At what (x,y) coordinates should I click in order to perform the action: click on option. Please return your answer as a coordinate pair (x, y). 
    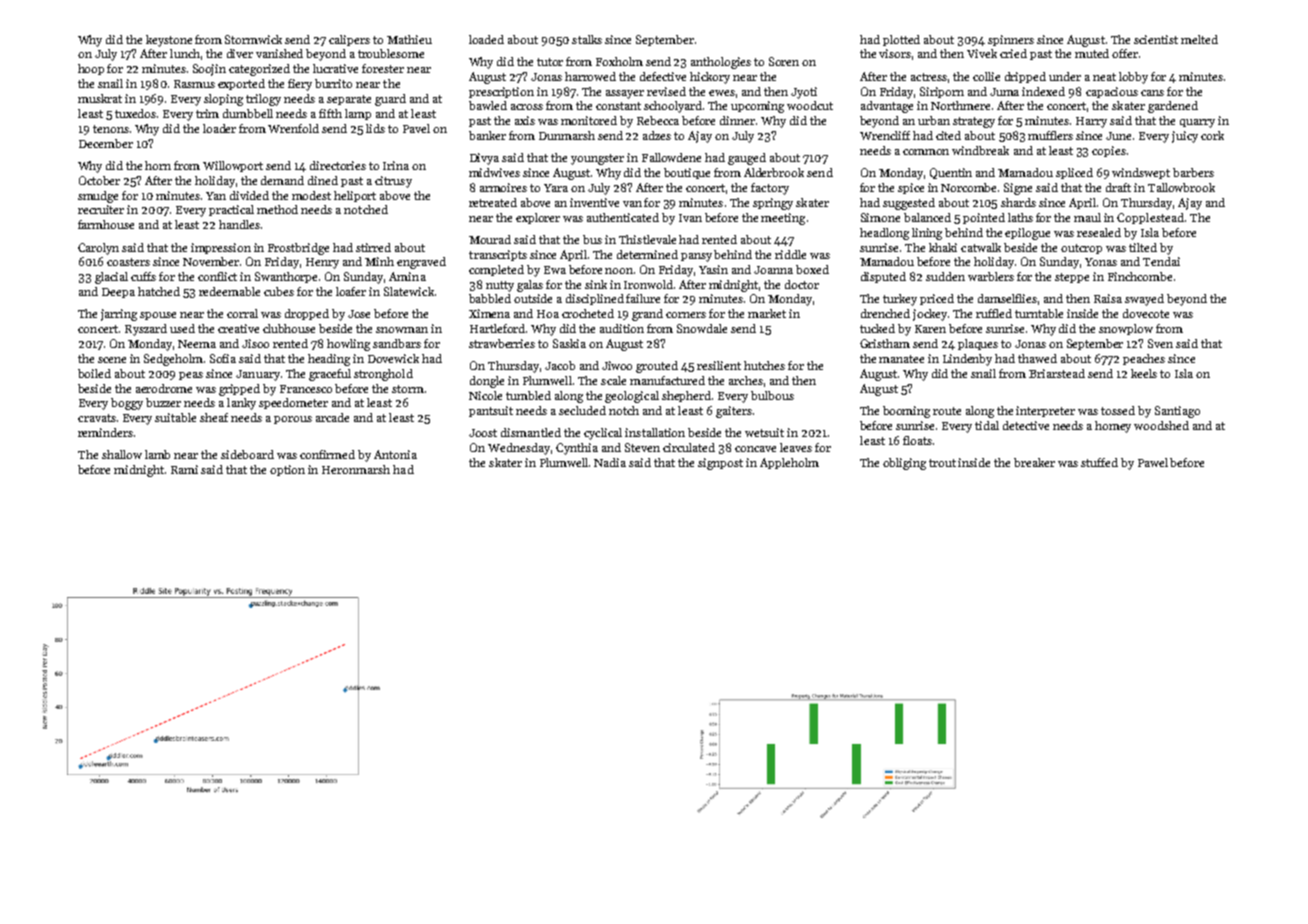
    Looking at the image, I should click on (287, 470).
